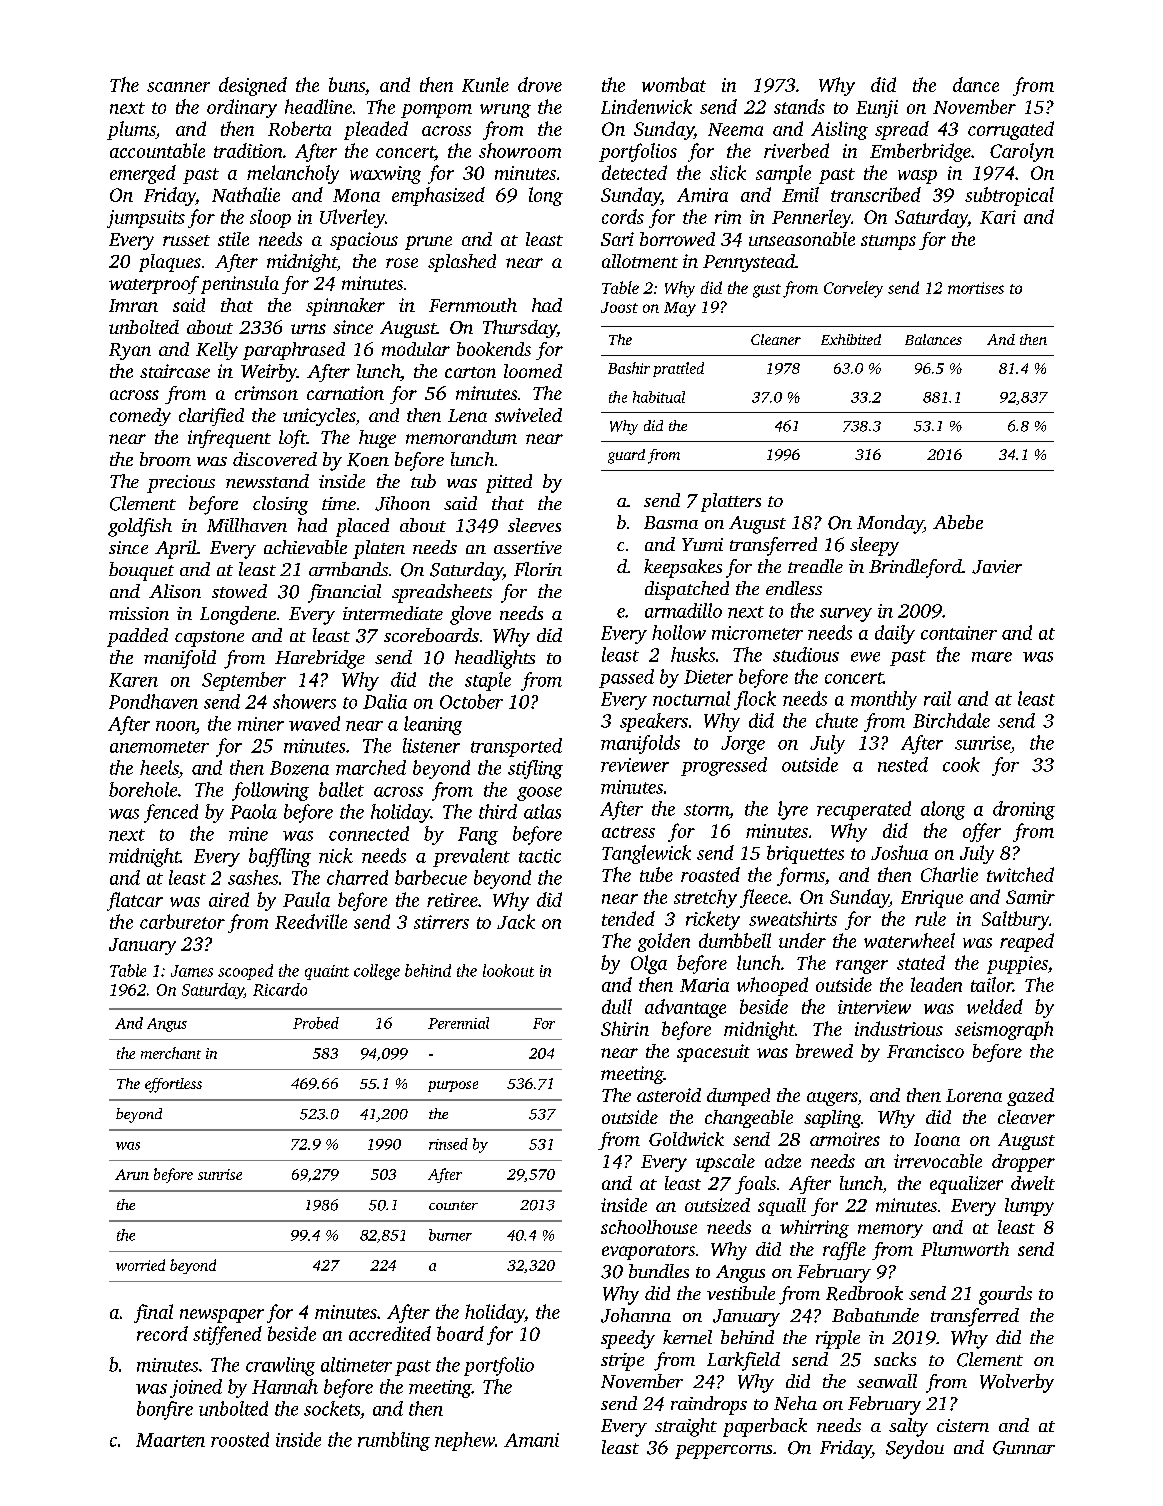  What do you see at coordinates (899, 852) in the screenshot?
I see `Joshua` at bounding box center [899, 852].
